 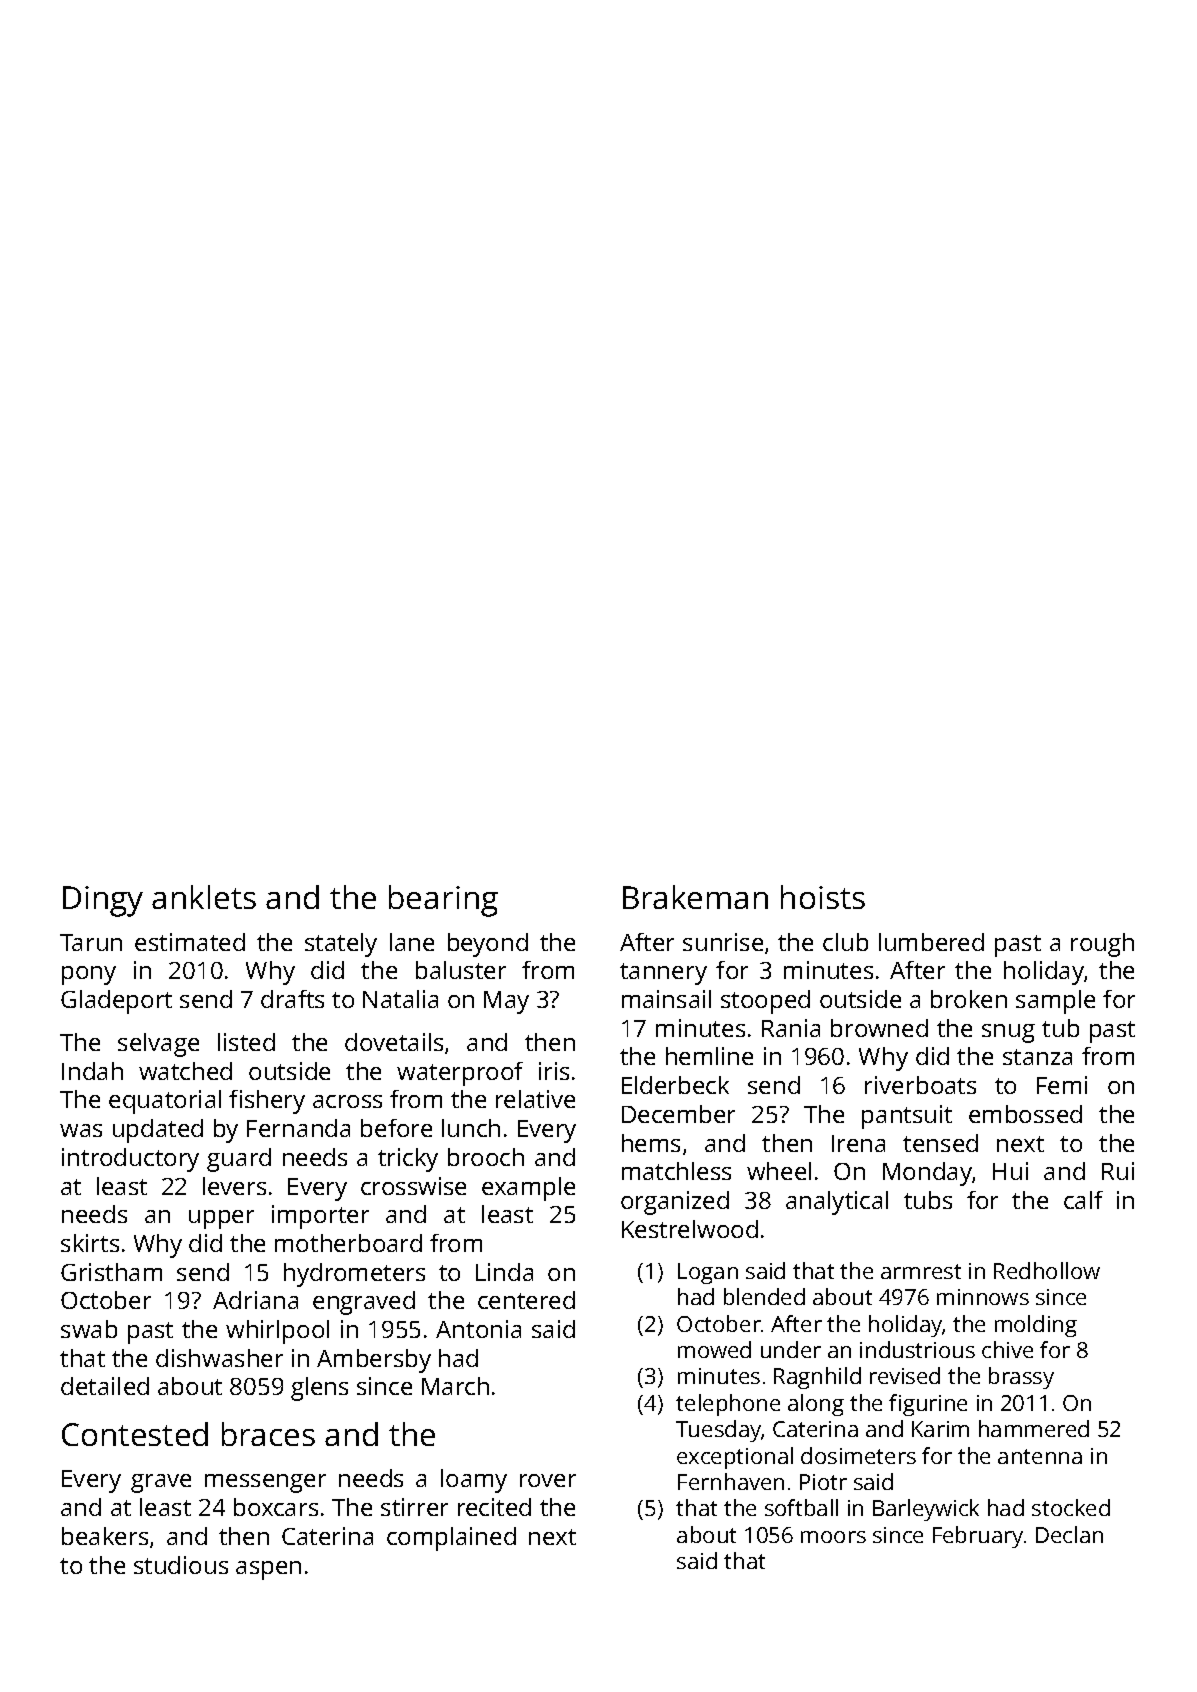 I want to click on molding, so click(x=1036, y=1326).
